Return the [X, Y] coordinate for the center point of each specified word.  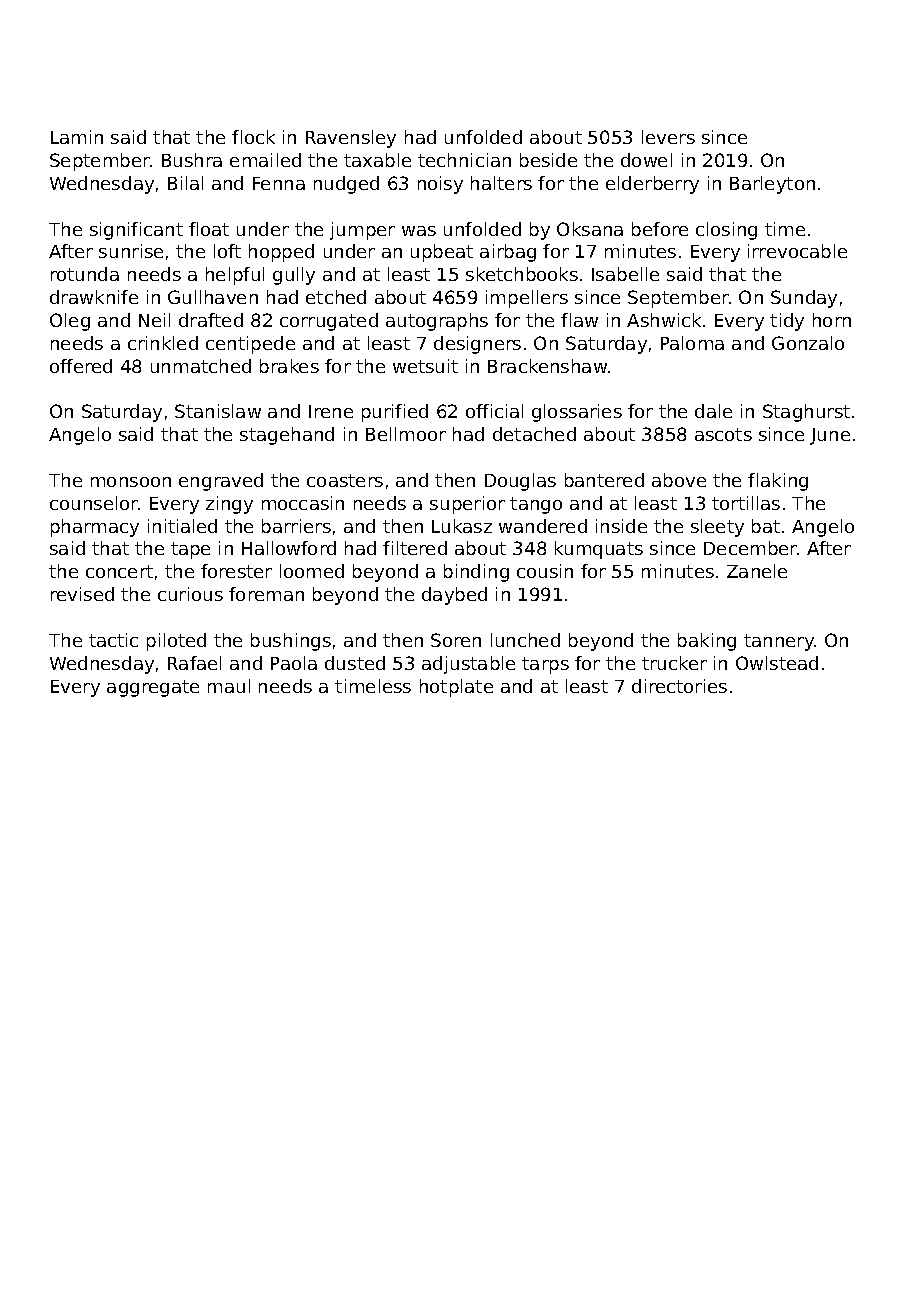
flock [253, 137]
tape [190, 550]
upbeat [442, 253]
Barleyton [772, 185]
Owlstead [777, 663]
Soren [456, 640]
